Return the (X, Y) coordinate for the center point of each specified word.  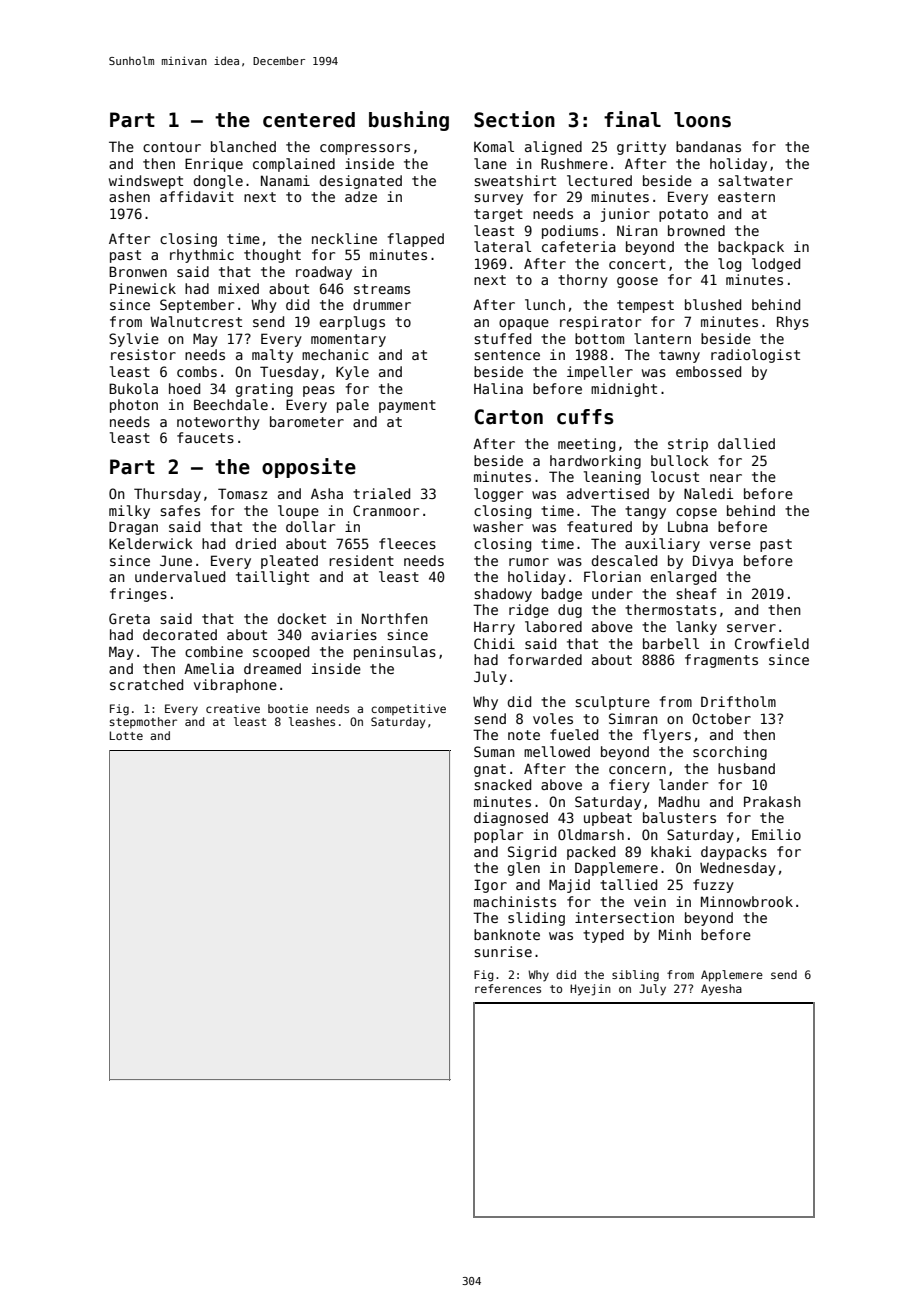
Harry (494, 628)
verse (730, 545)
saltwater (755, 180)
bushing (409, 121)
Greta (129, 618)
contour (172, 147)
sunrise (503, 951)
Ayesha (721, 990)
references (508, 988)
